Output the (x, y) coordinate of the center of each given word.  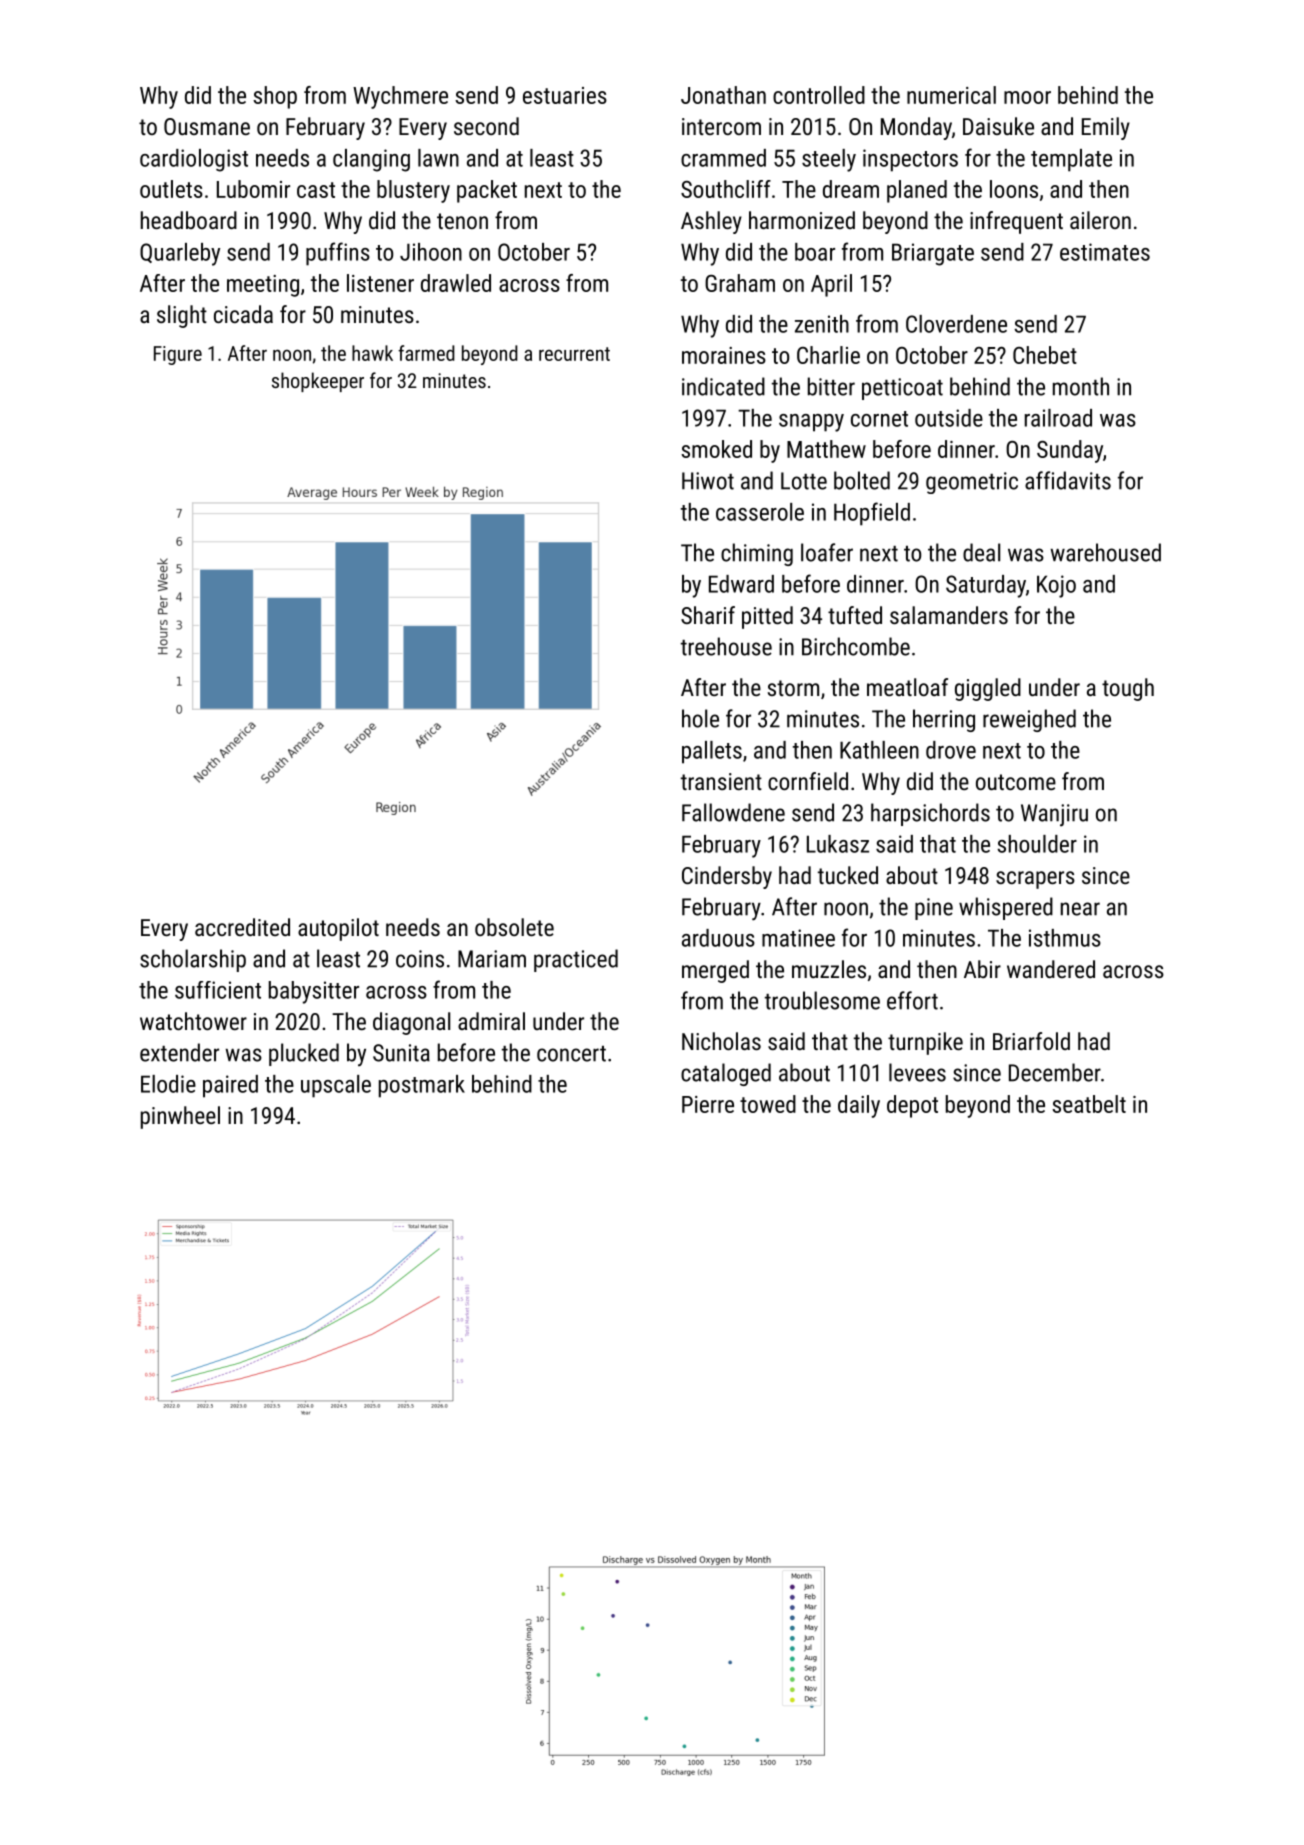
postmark (422, 1086)
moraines (724, 355)
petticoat (902, 389)
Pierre (708, 1104)
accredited (242, 927)
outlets (171, 189)
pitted (767, 617)
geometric (972, 483)
